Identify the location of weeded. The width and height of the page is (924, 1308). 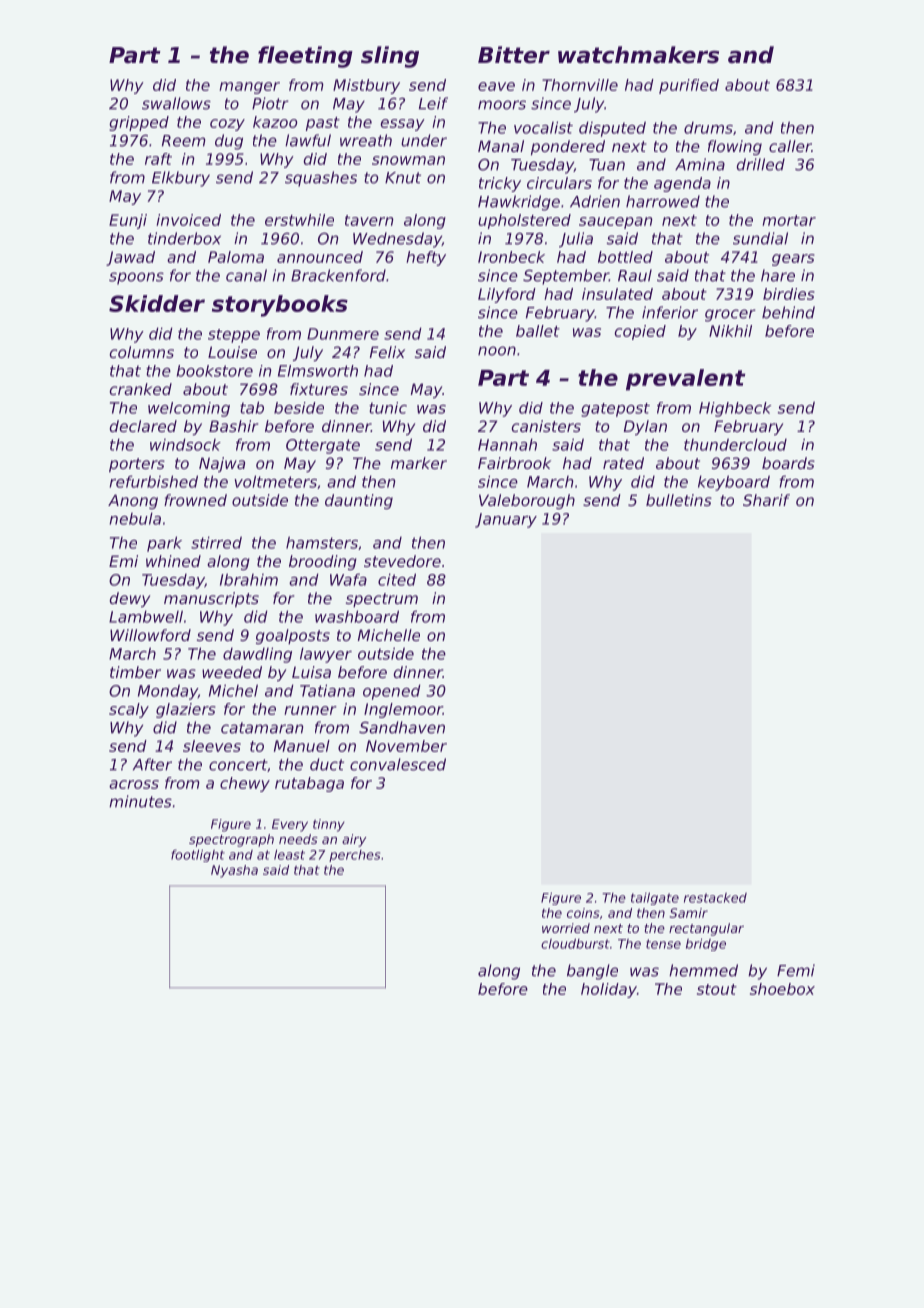
(232, 672).
